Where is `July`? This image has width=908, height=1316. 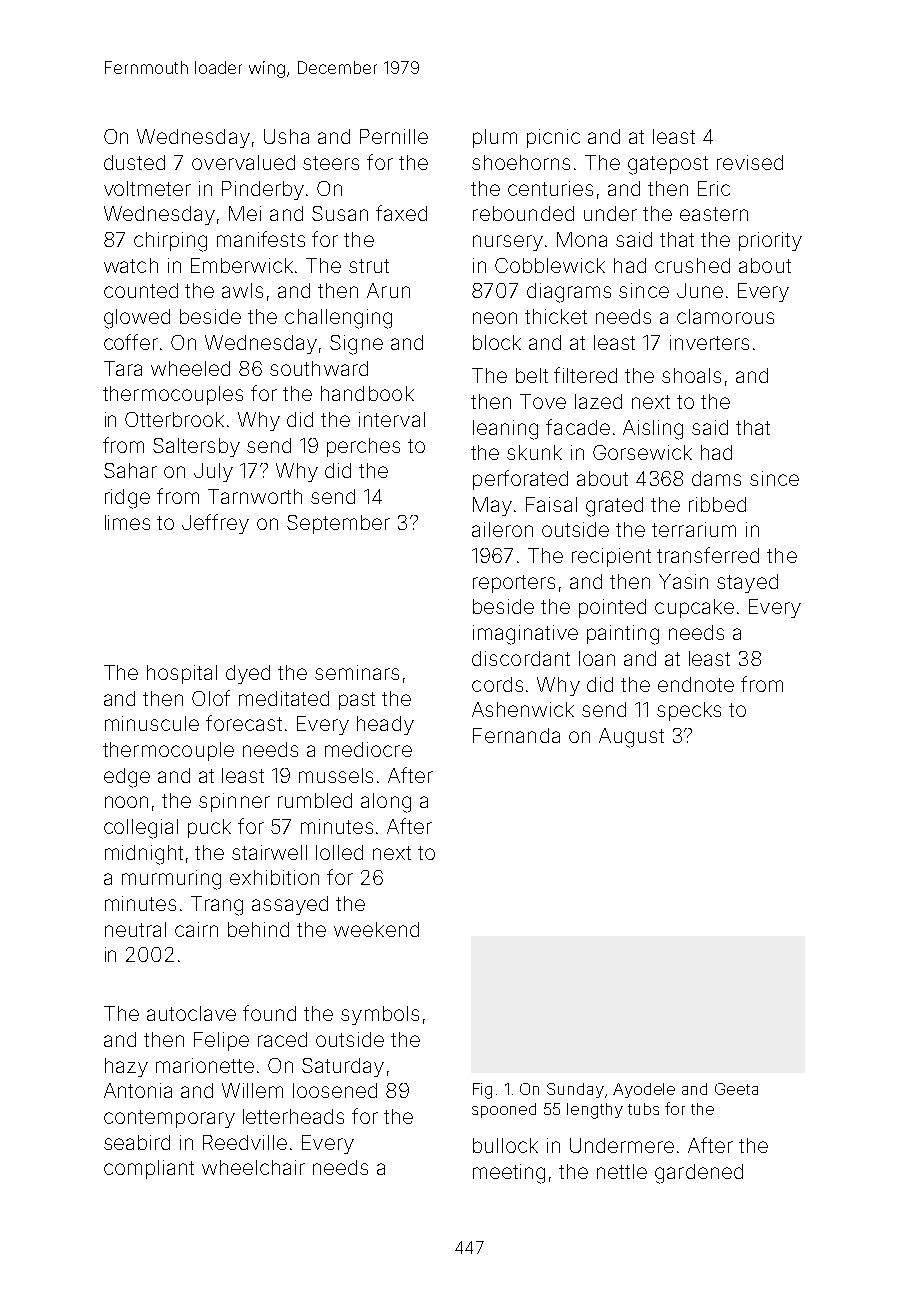
July is located at coordinates (213, 472).
